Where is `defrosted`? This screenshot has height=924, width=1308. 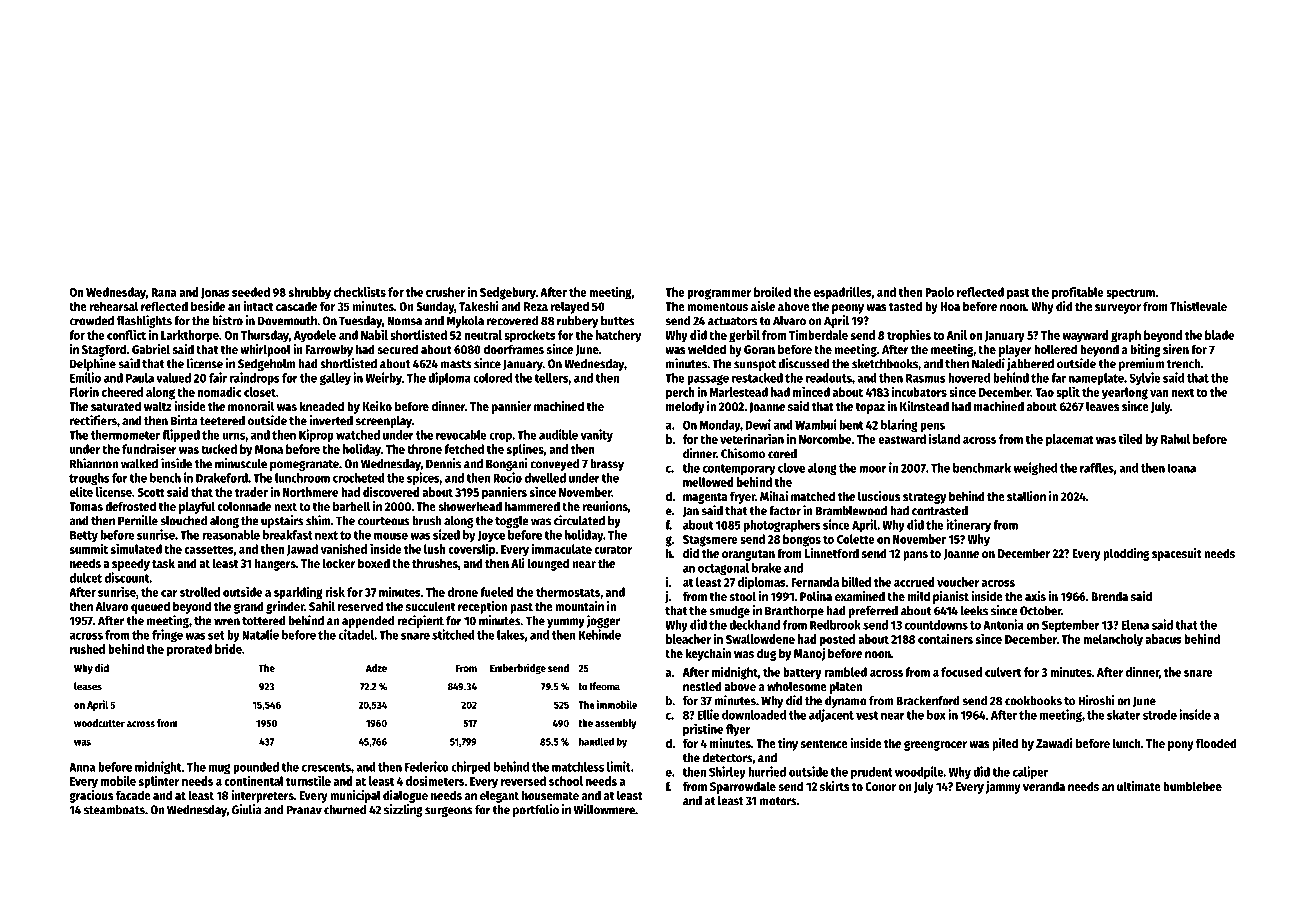 defrosted is located at coordinates (130, 506).
